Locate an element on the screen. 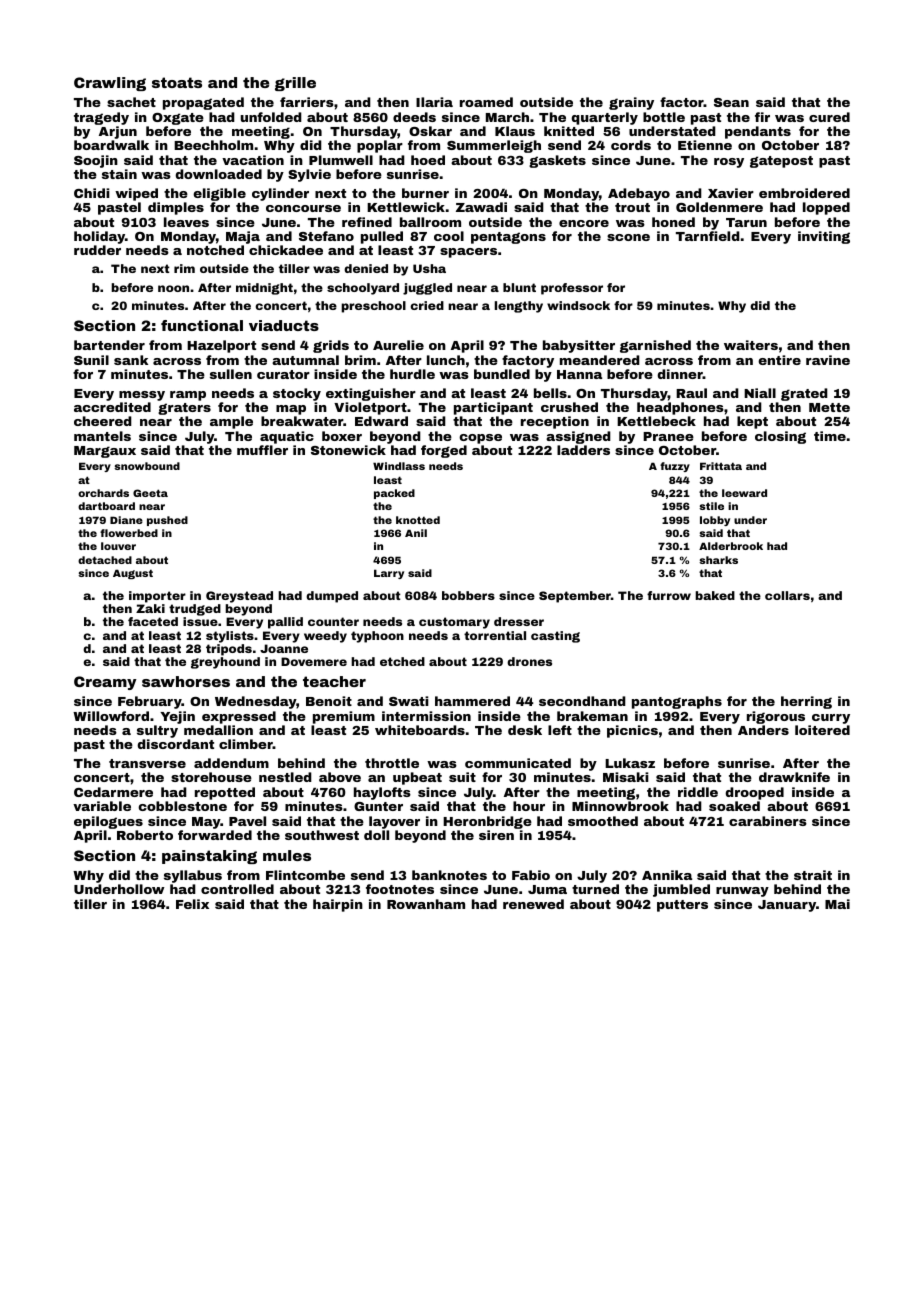 The height and width of the screenshot is (1308, 924). cheered is located at coordinates (103, 421).
